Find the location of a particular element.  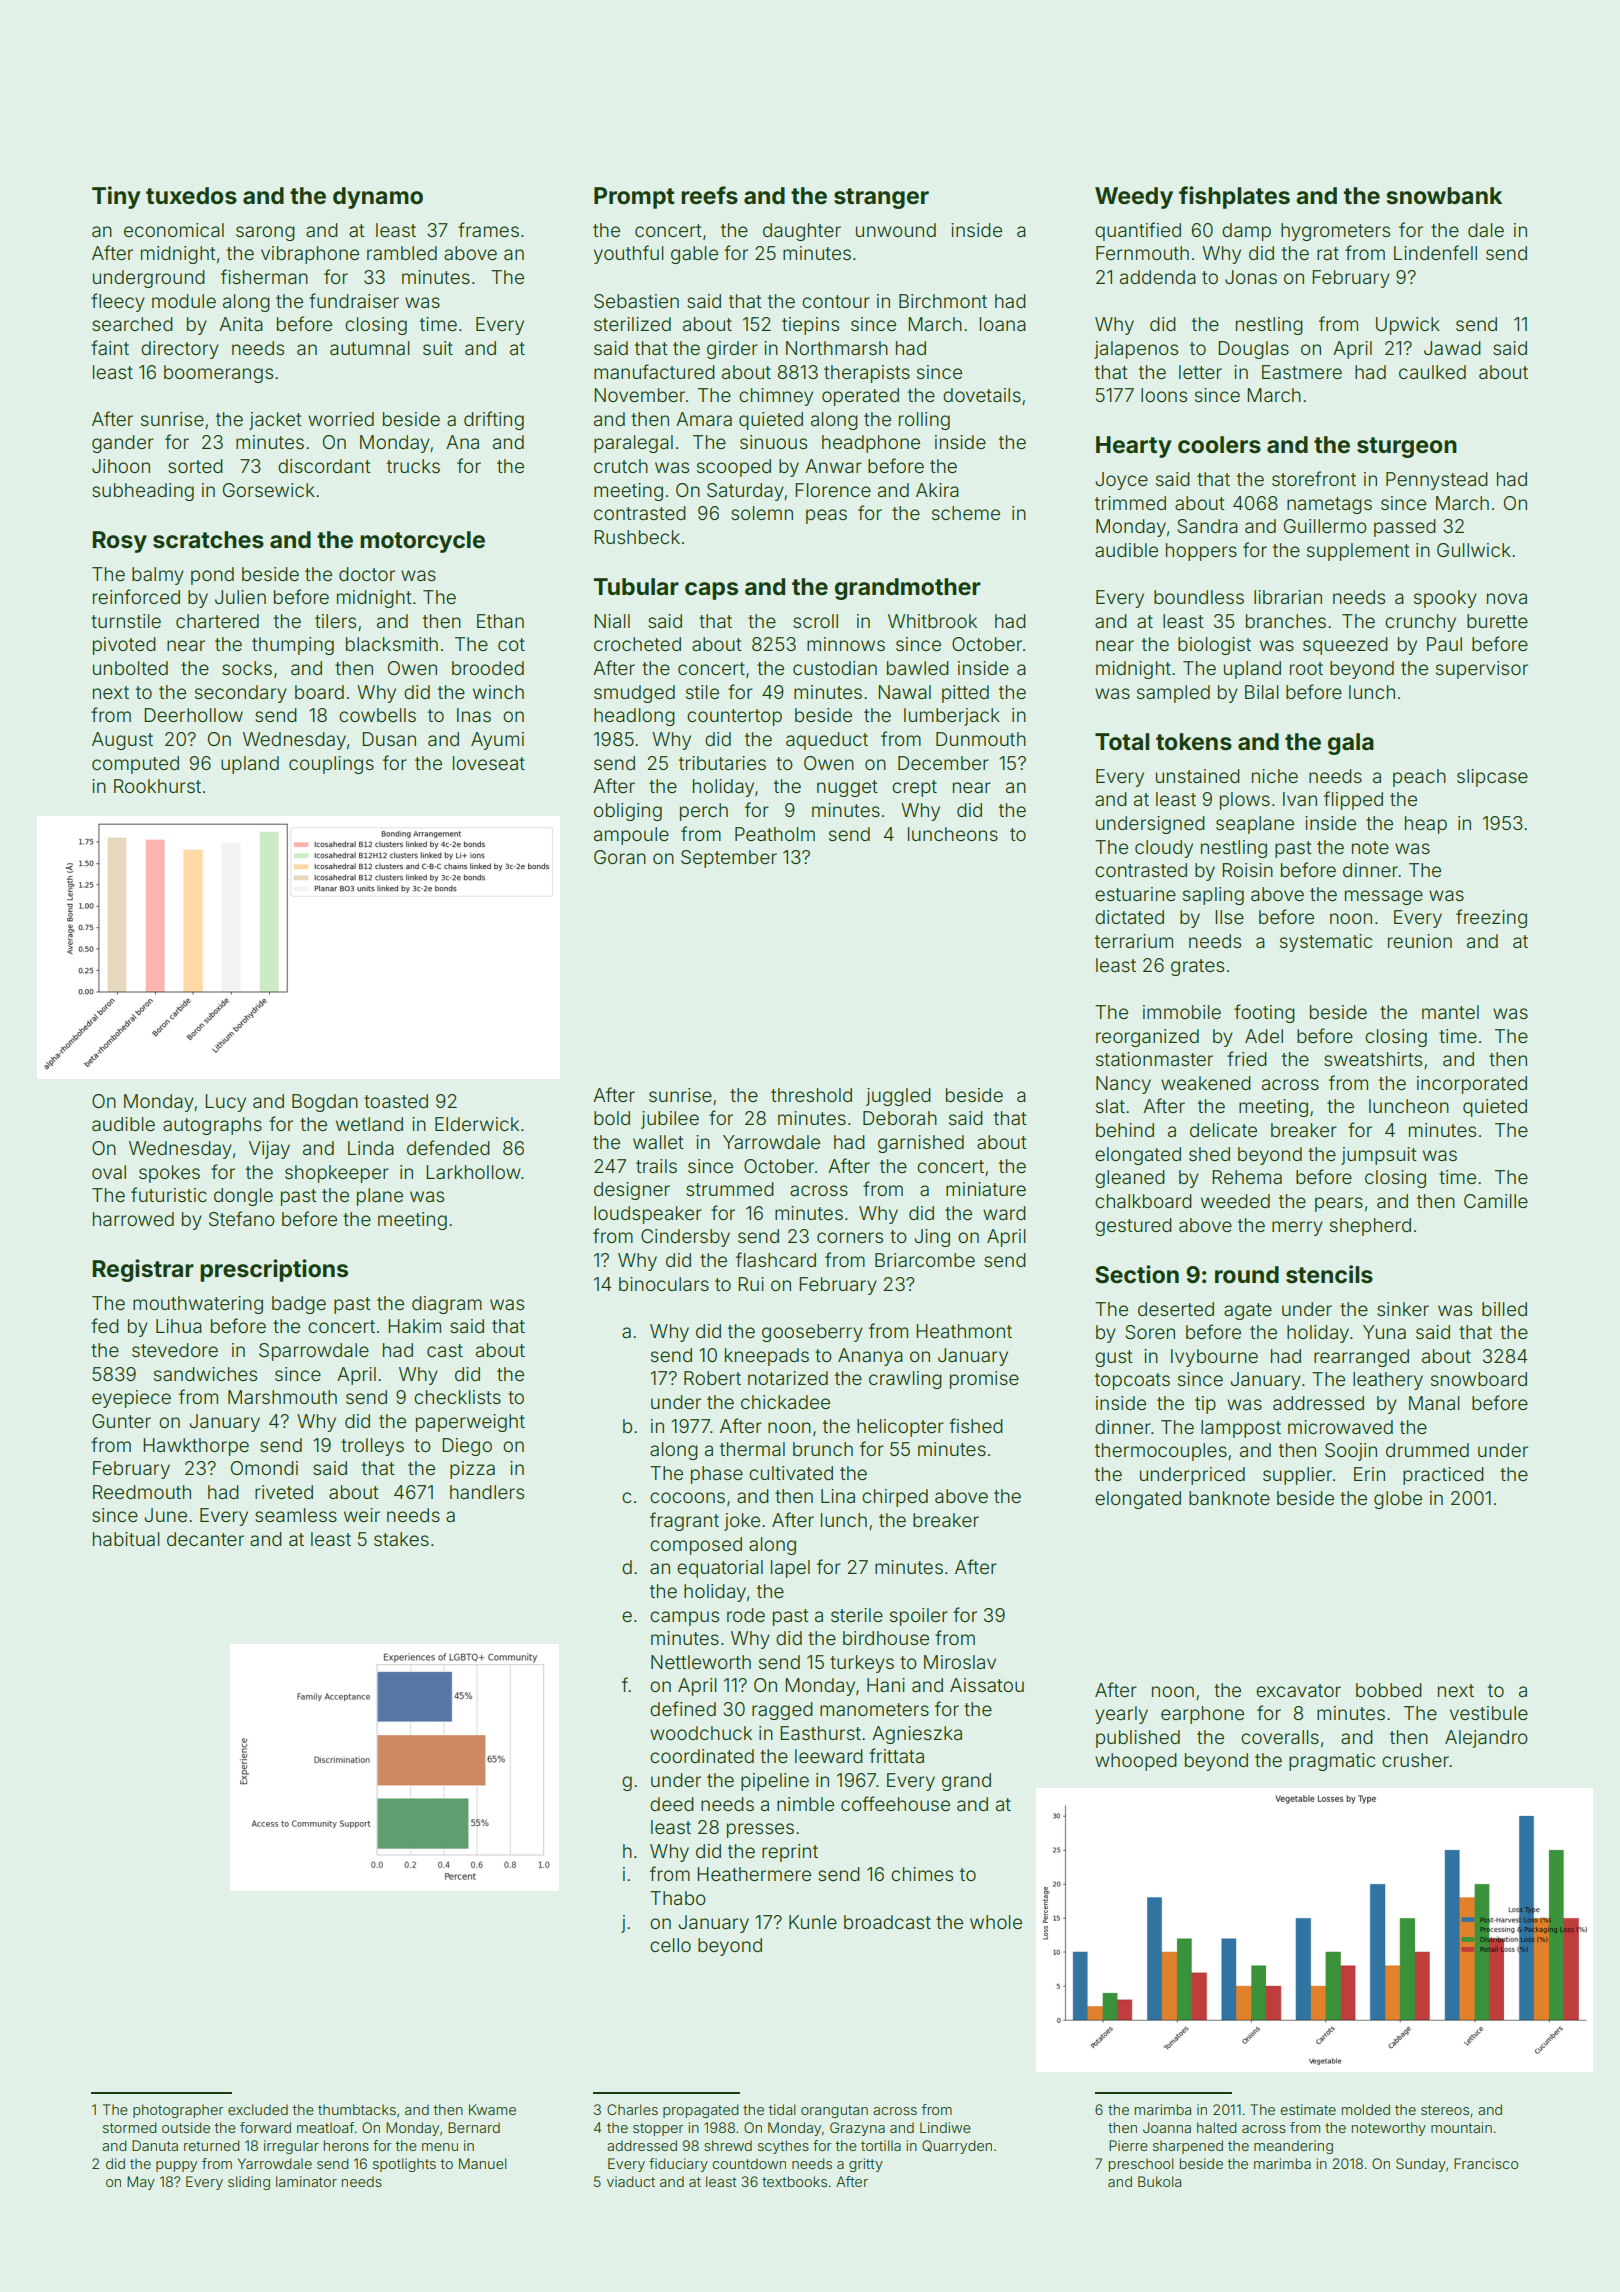

excavator is located at coordinates (1298, 1690).
